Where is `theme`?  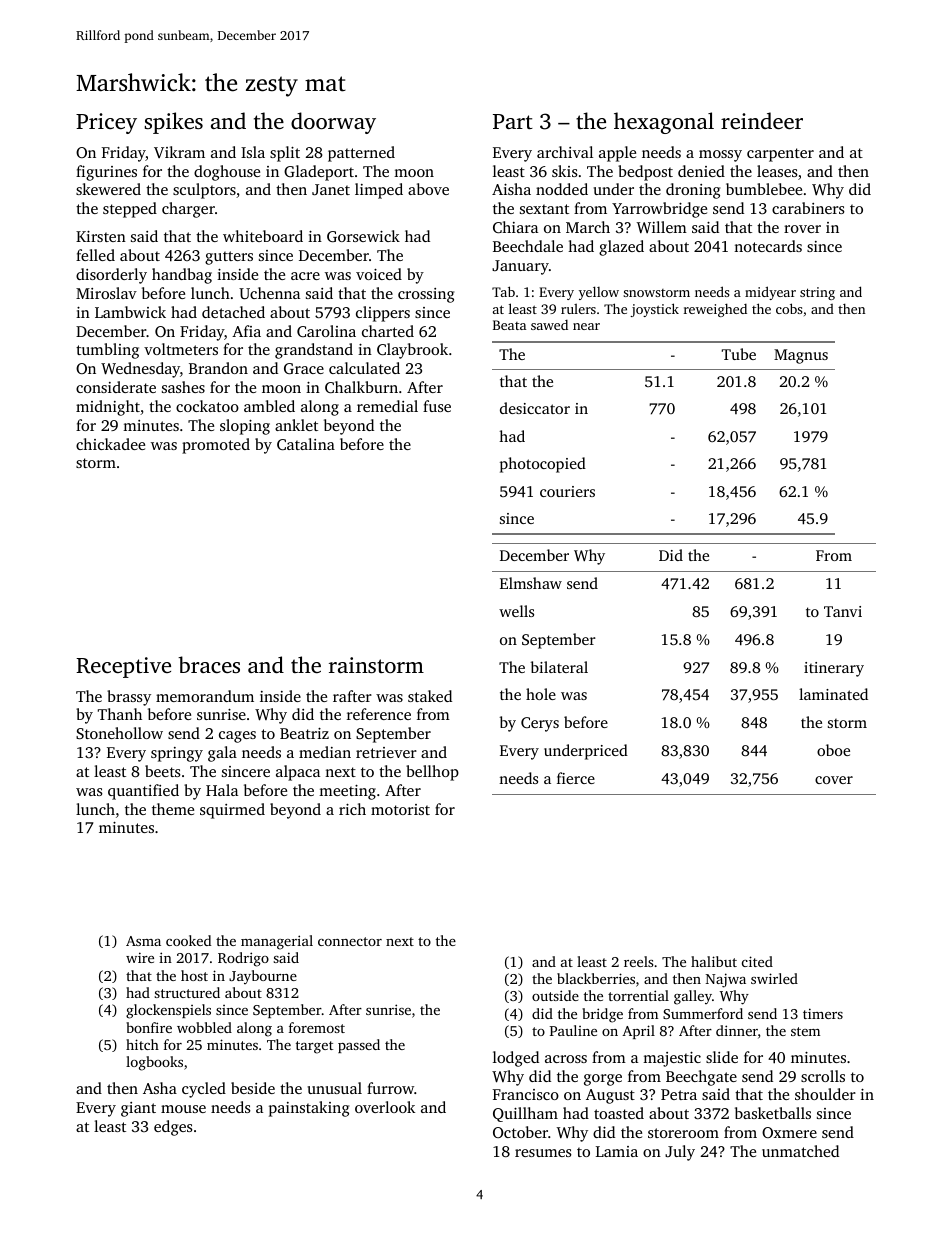
theme is located at coordinates (173, 809).
